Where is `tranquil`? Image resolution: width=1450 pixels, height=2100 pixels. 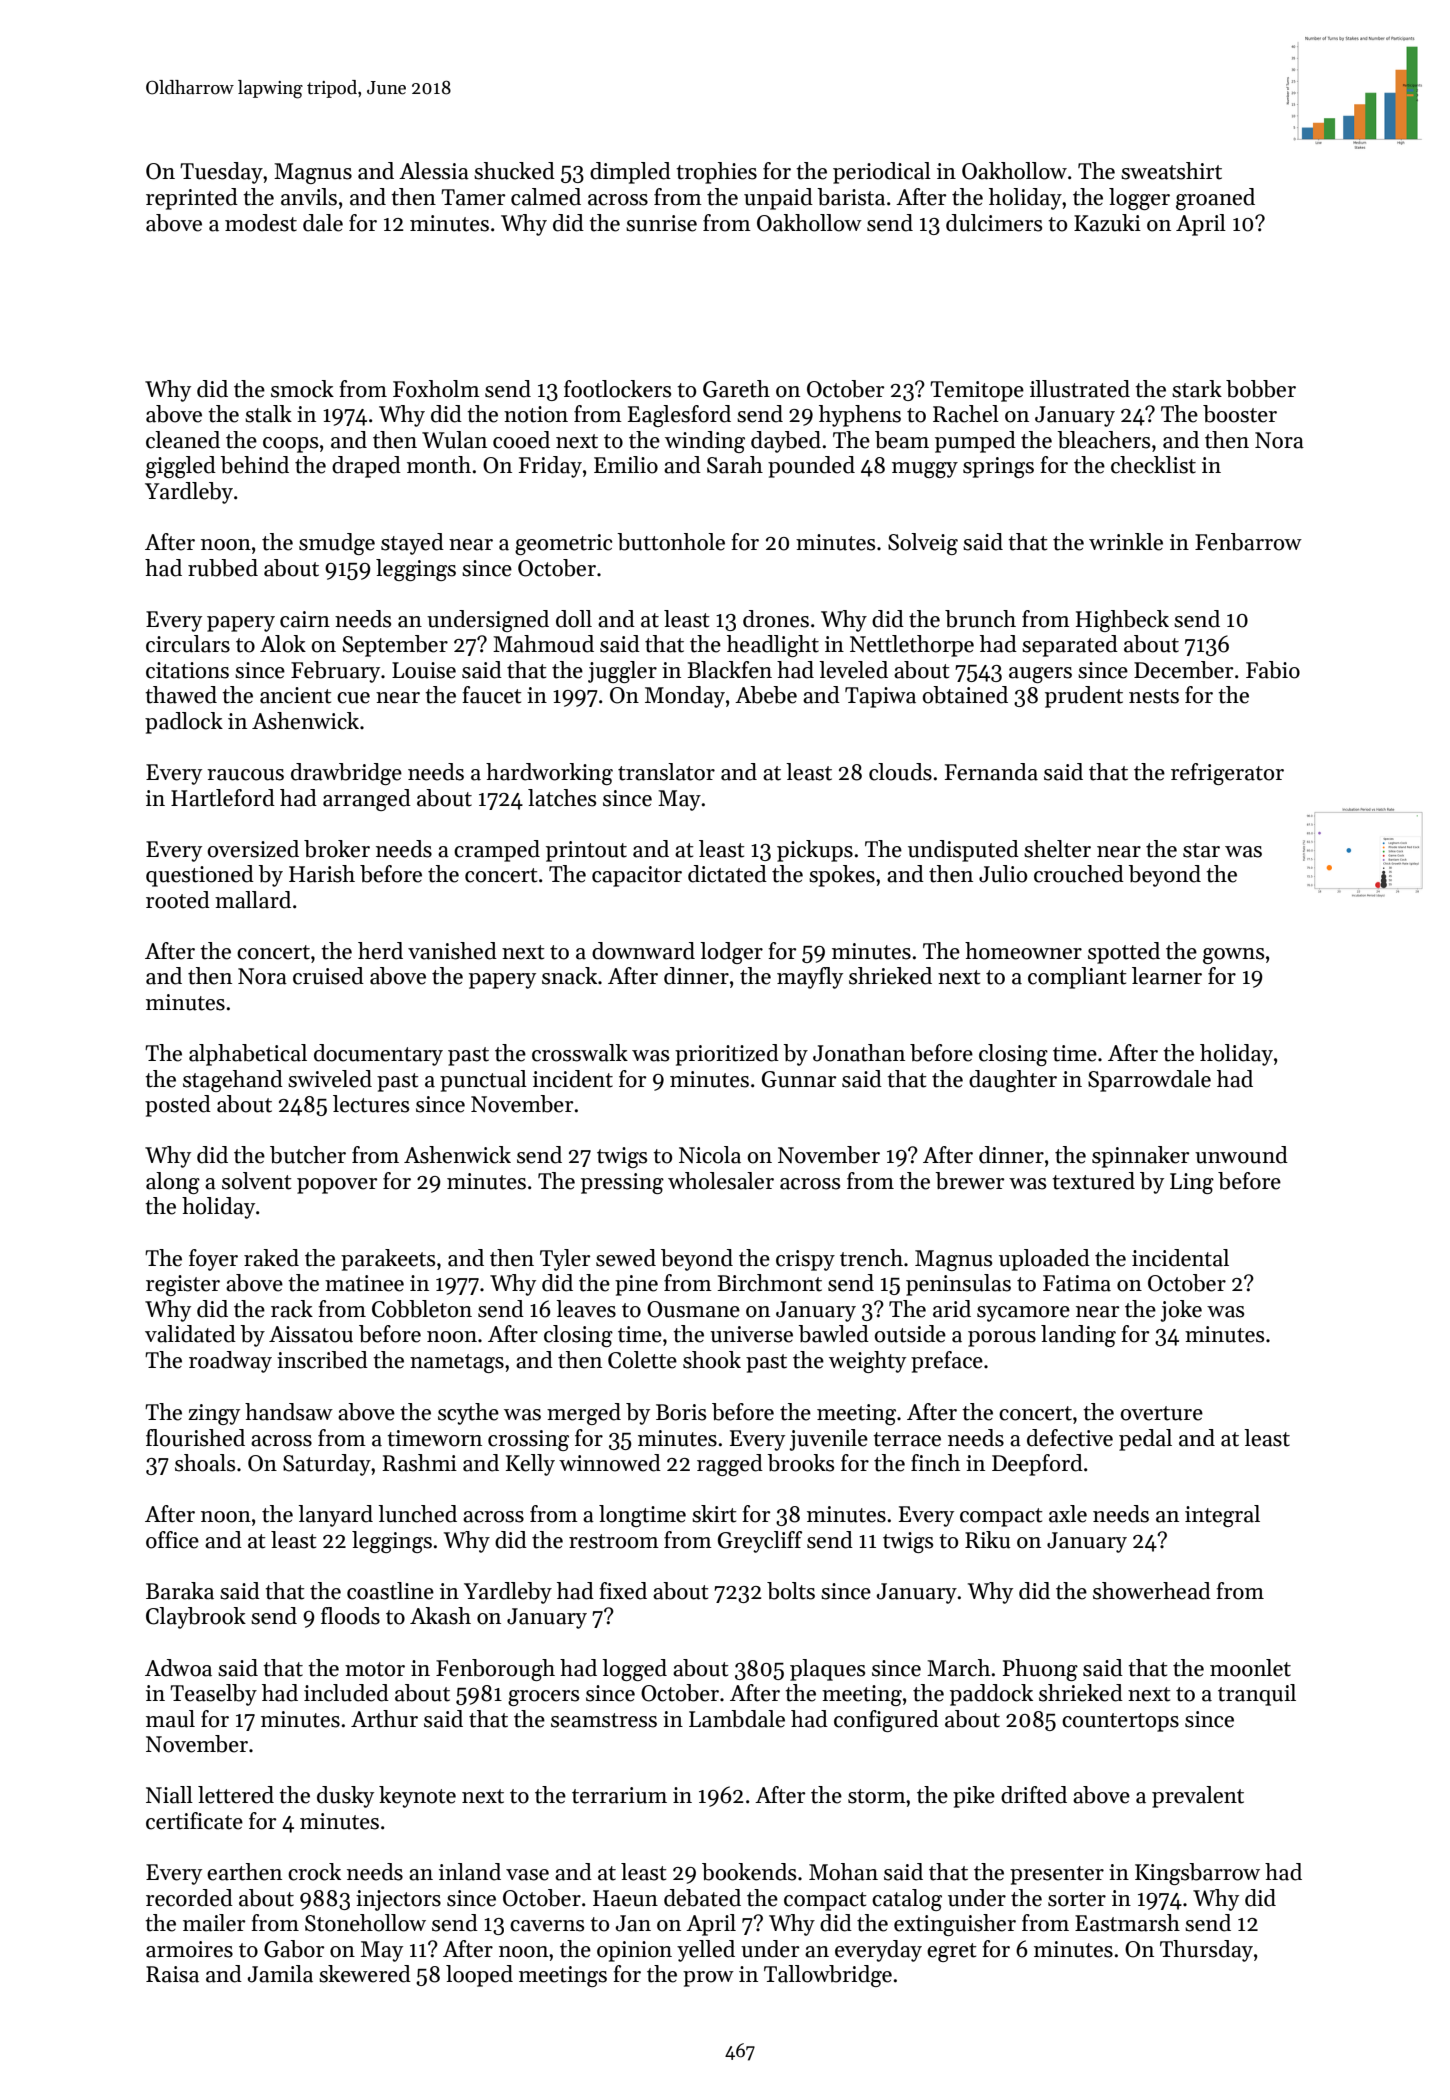
tranquil is located at coordinates (1257, 1695).
